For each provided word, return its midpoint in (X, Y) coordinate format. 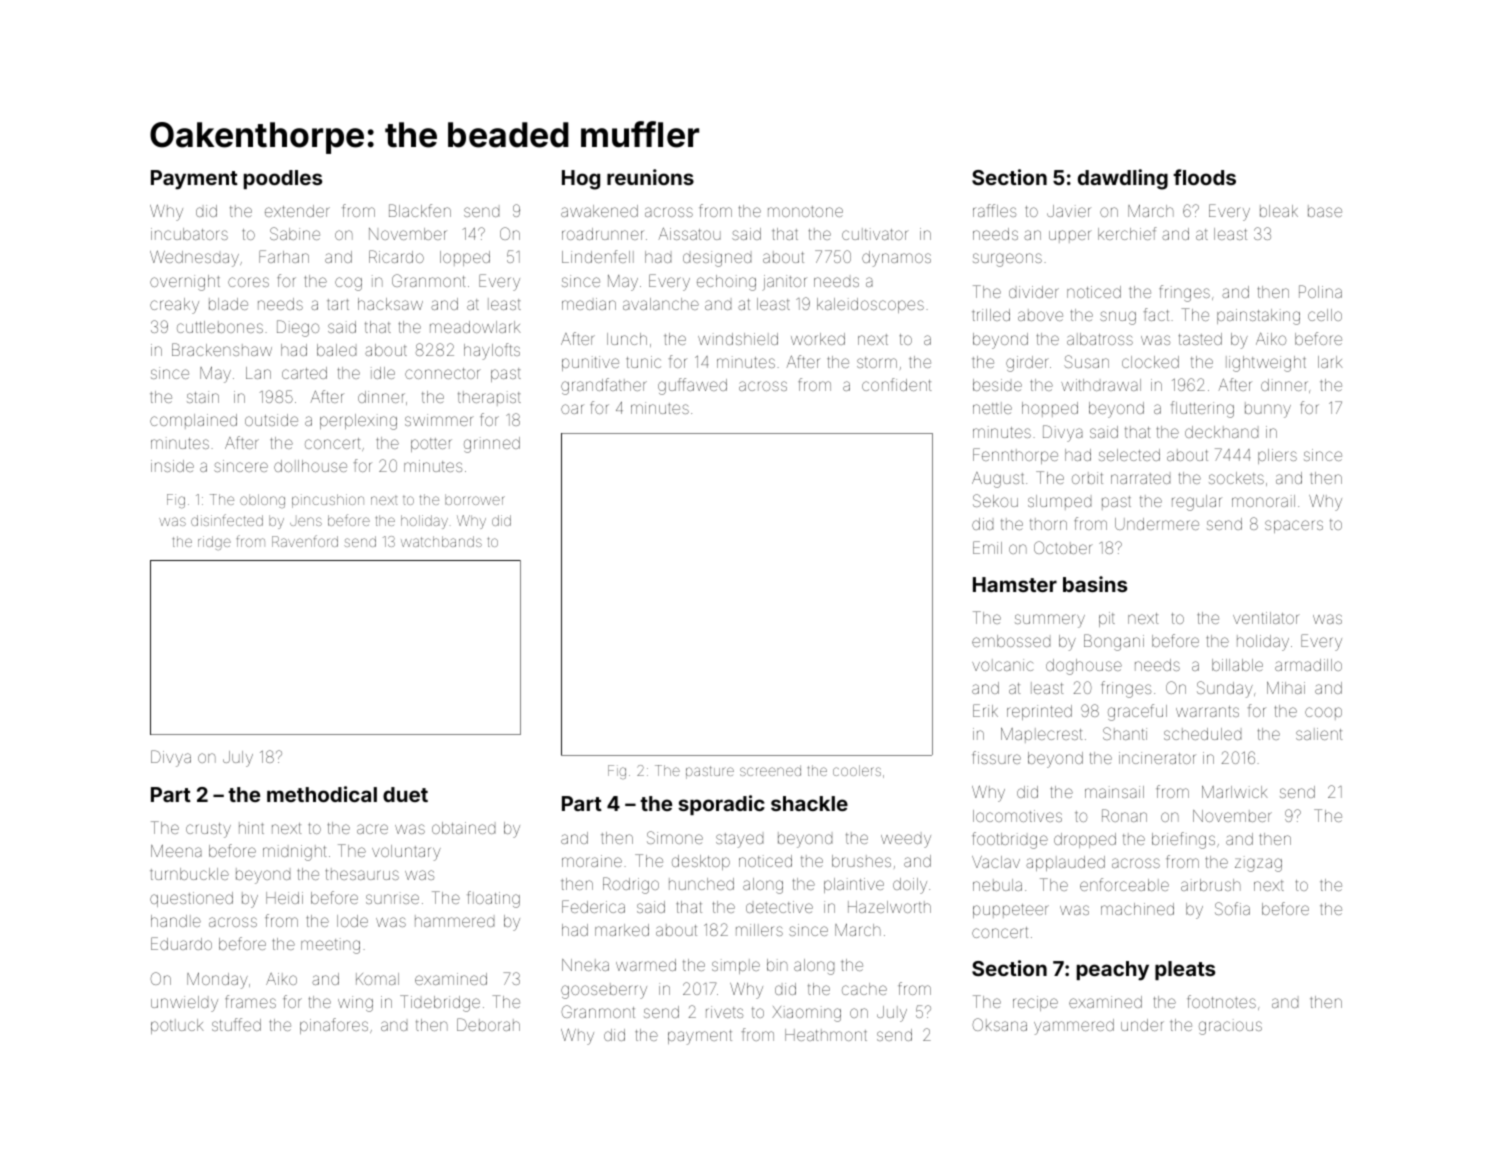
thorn (1048, 524)
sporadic (721, 805)
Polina (1320, 291)
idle (383, 373)
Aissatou (689, 234)
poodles (283, 179)
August (998, 480)
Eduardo (181, 943)
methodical (322, 794)
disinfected (227, 520)
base (1325, 211)
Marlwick (1235, 792)
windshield (738, 339)
